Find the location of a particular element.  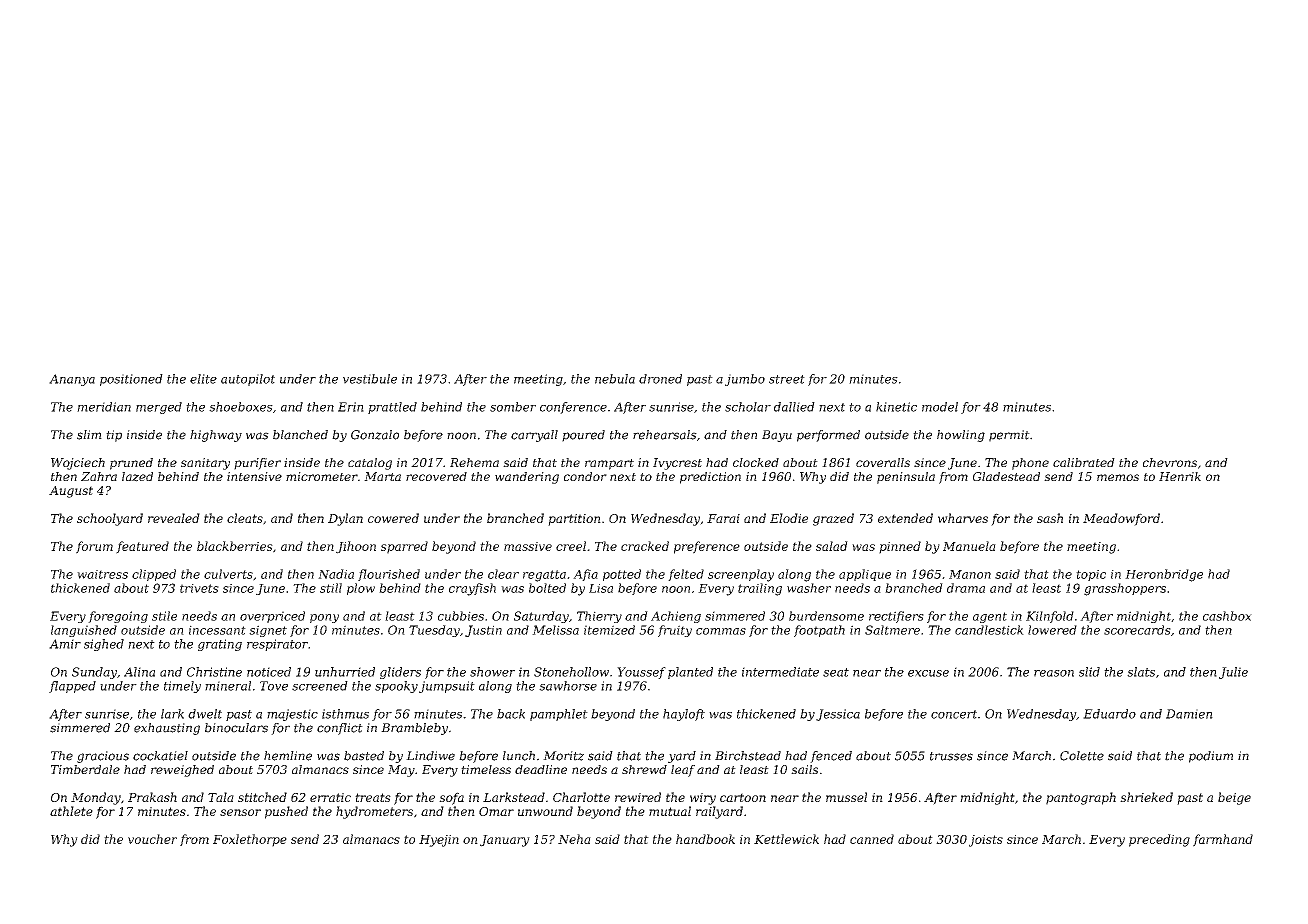

autopilot is located at coordinates (248, 380).
